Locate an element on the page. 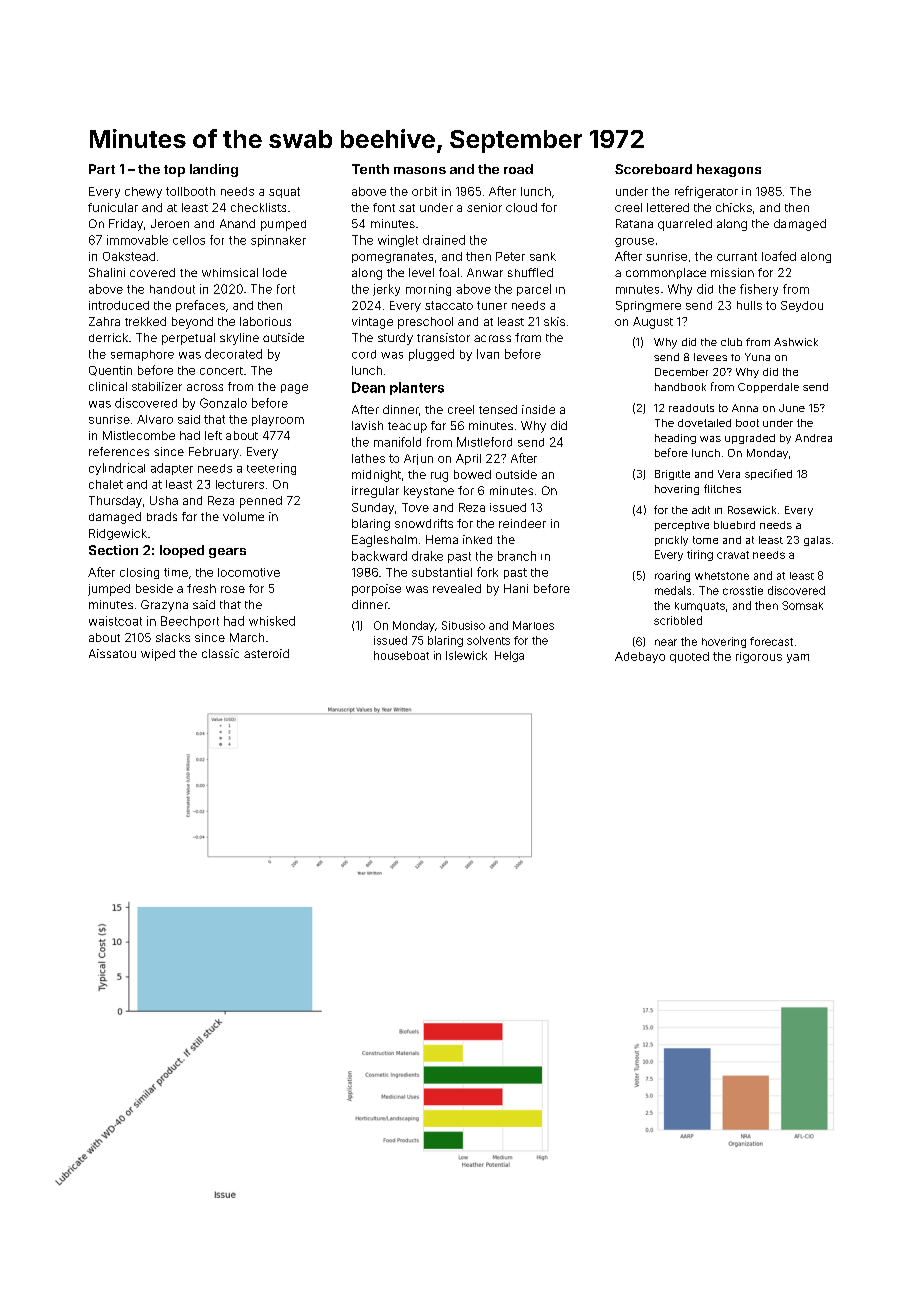 The height and width of the document is (1308, 924). masons is located at coordinates (420, 170).
